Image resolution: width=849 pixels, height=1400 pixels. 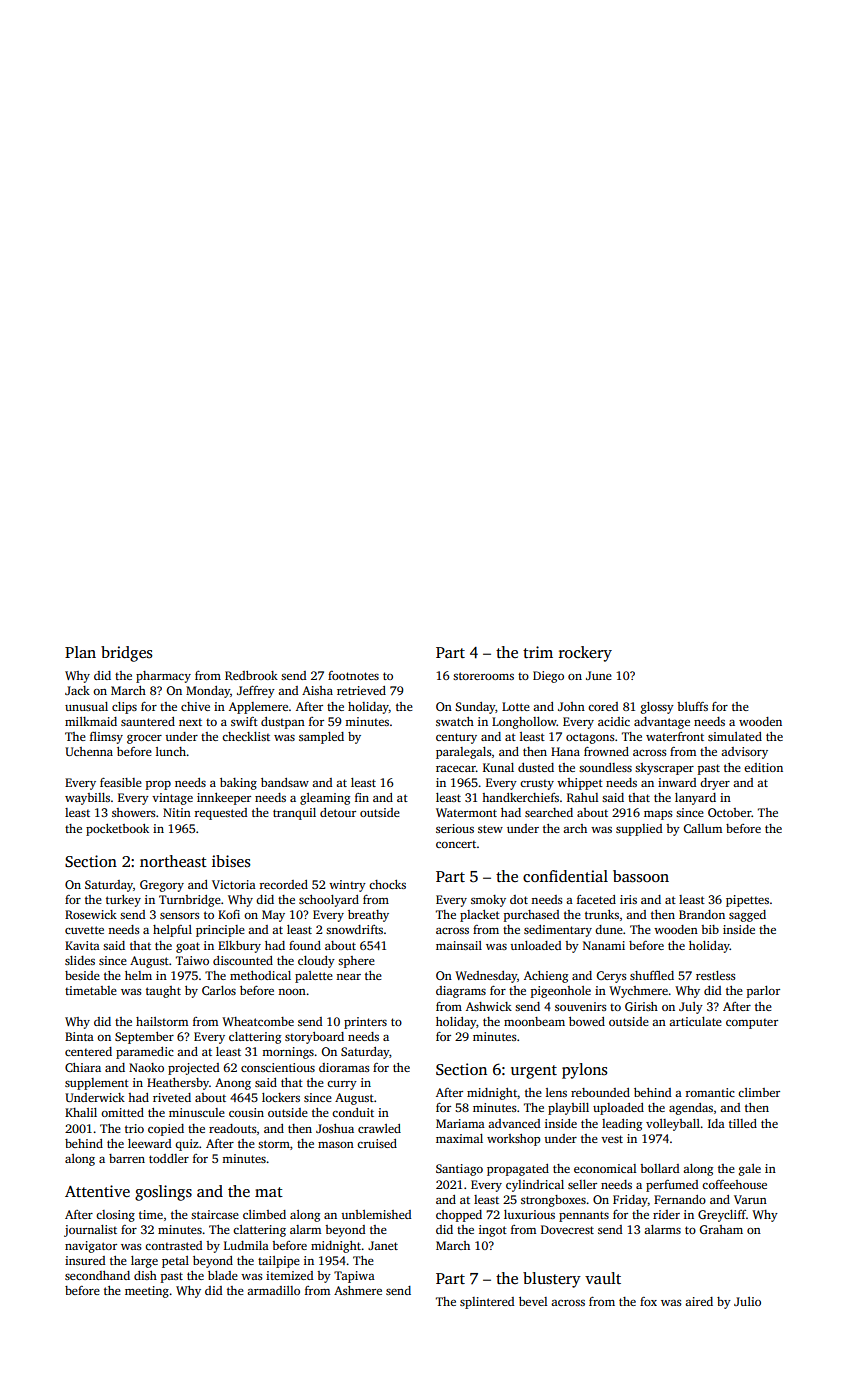 I want to click on rockery, so click(x=585, y=654).
